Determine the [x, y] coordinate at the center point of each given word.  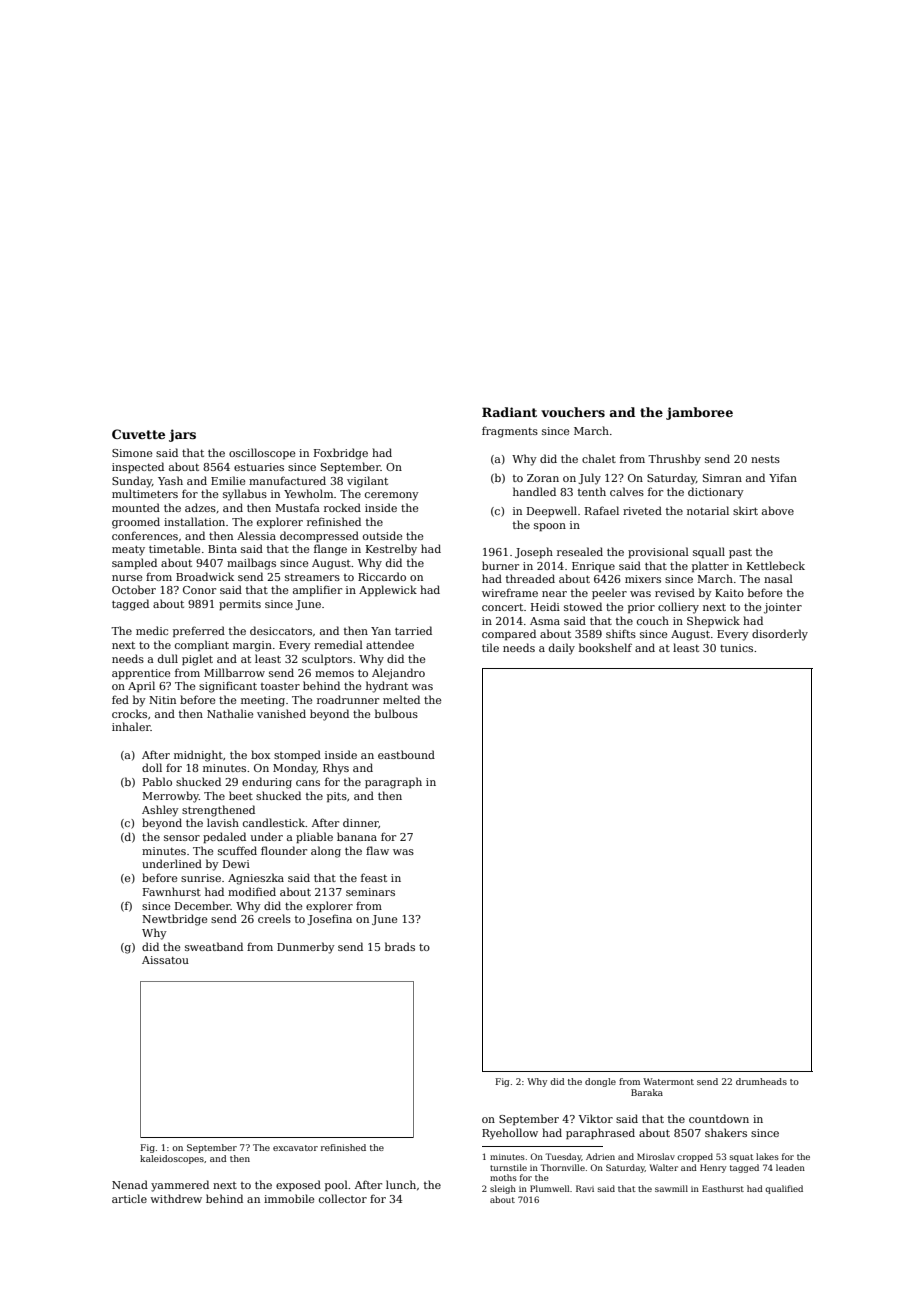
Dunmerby [306, 948]
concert [502, 607]
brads [400, 946]
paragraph [393, 783]
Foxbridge [341, 454]
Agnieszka [256, 879]
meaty [128, 551]
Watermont [668, 1081]
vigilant [367, 482]
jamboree [699, 413]
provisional [658, 552]
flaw [377, 850]
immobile [289, 1198]
